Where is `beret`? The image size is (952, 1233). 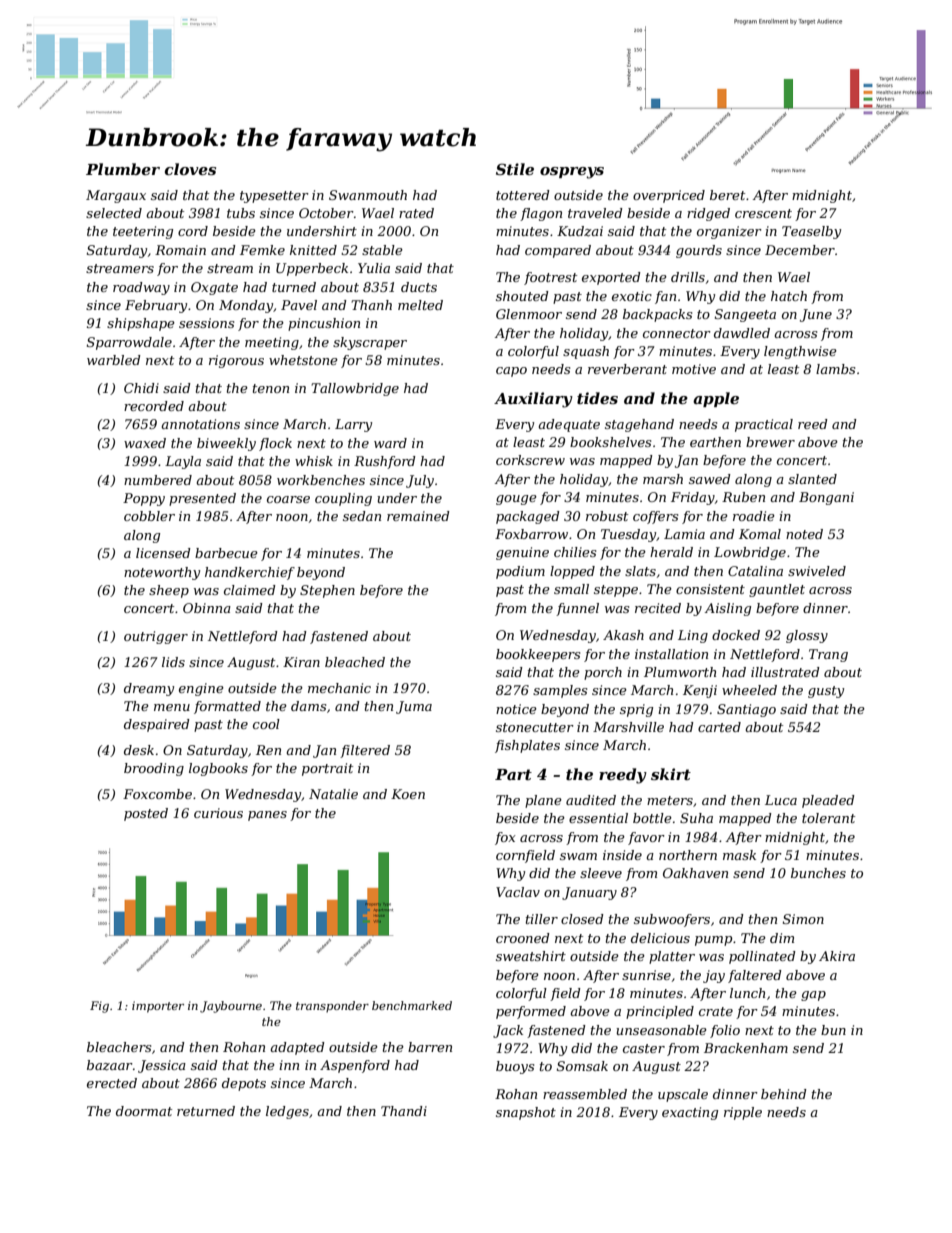
beret is located at coordinates (727, 195).
